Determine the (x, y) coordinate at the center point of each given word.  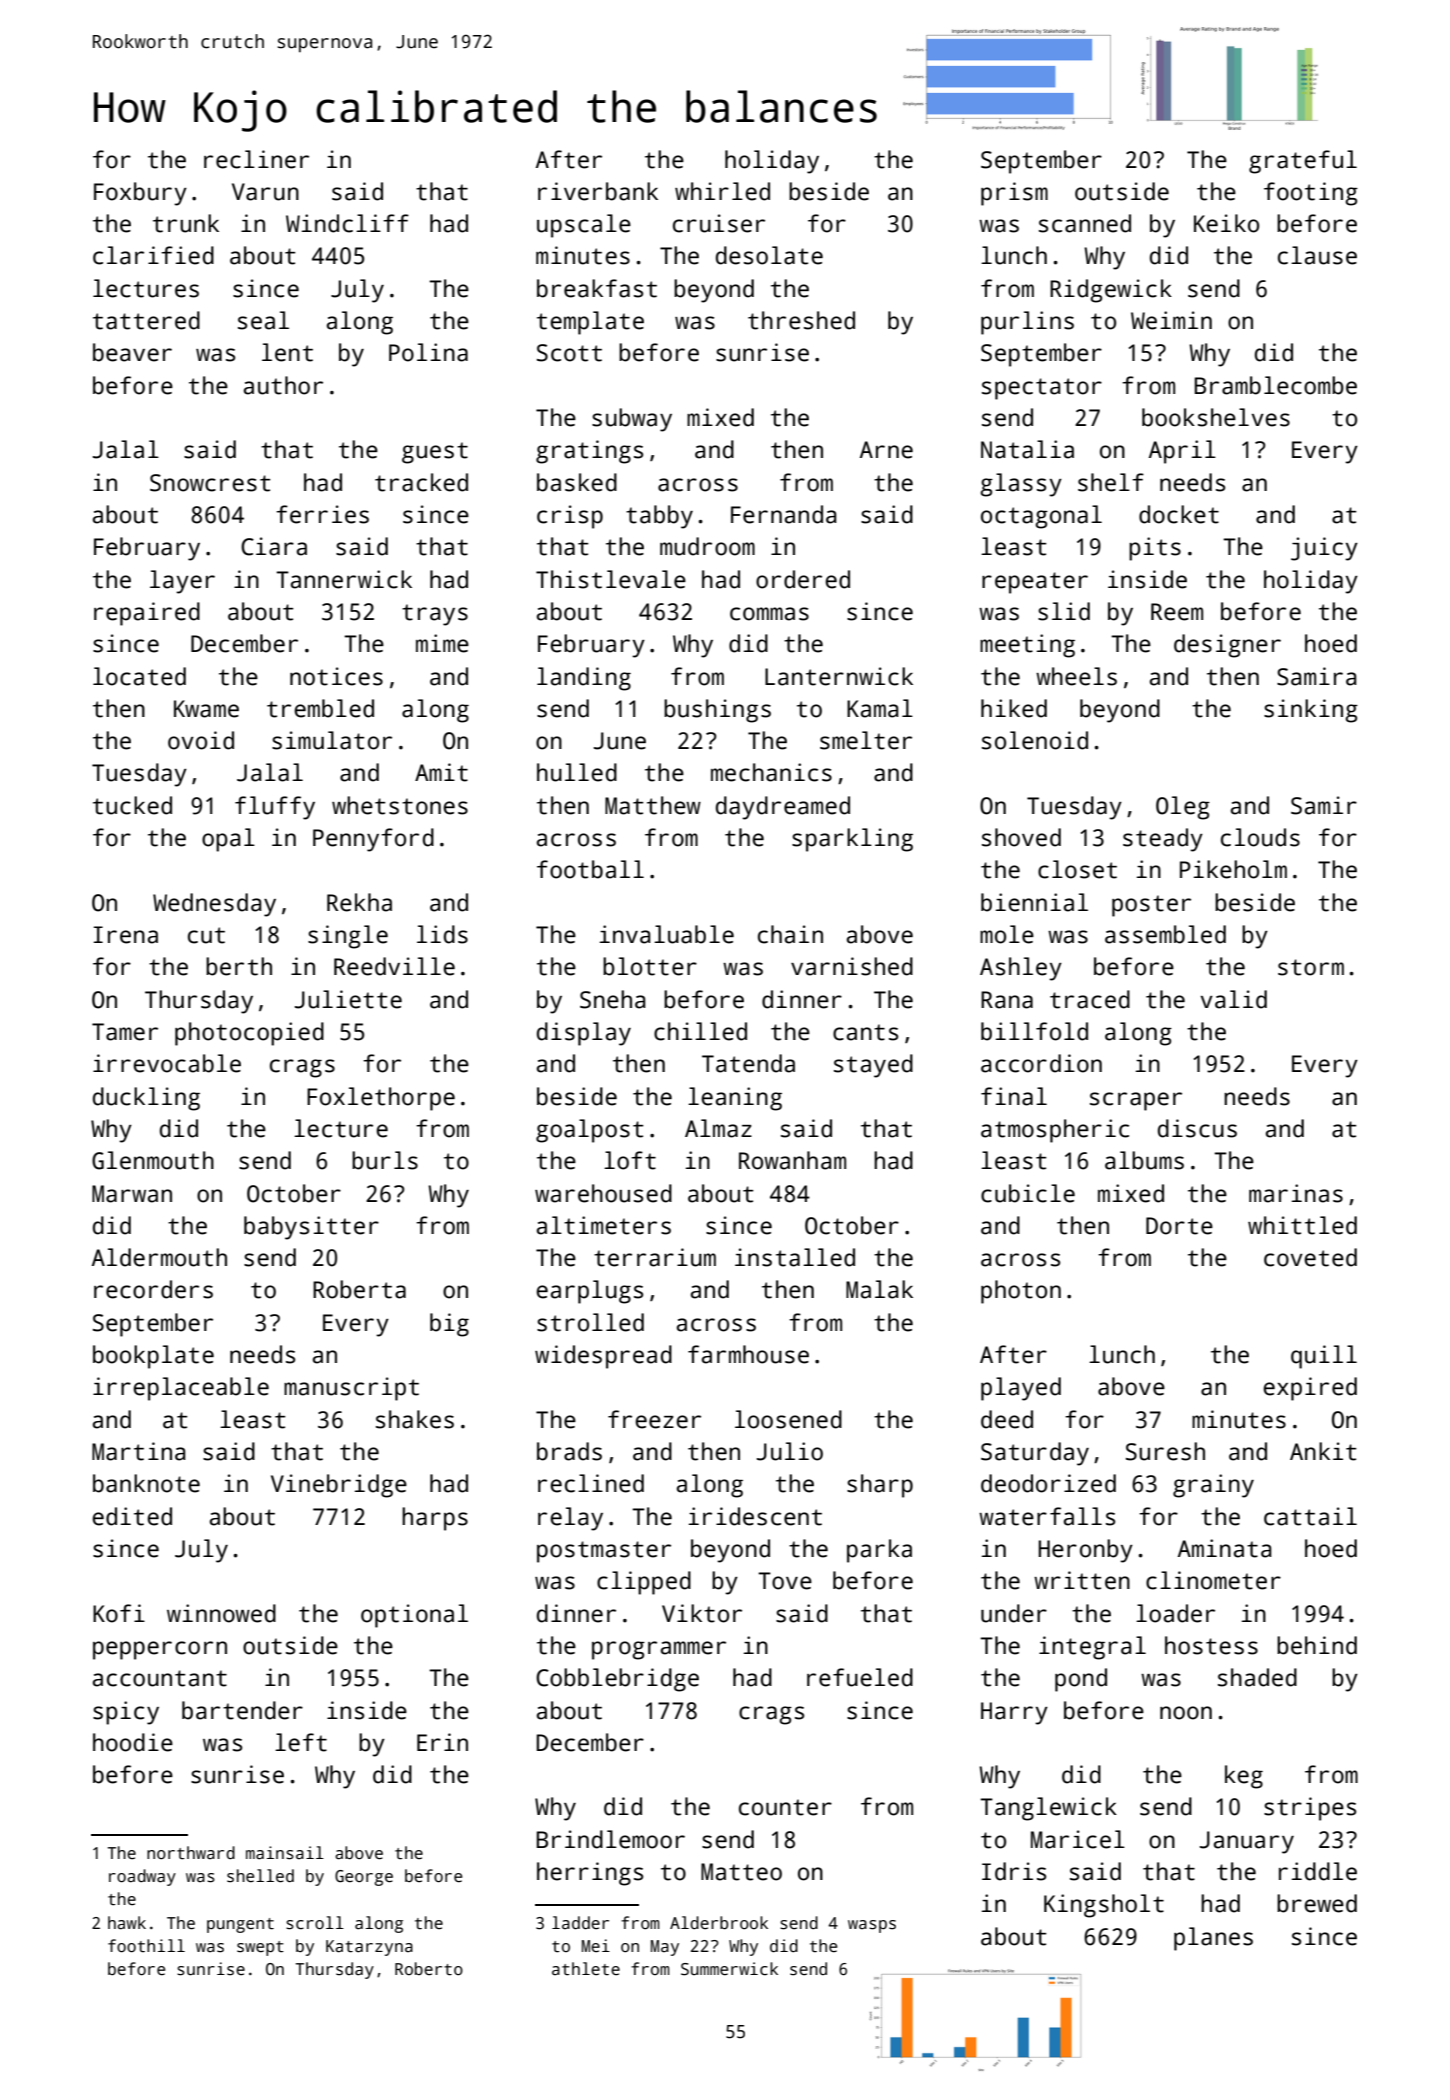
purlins (1027, 323)
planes (1213, 1939)
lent (287, 352)
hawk (127, 1923)
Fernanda (784, 514)
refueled (860, 1677)
